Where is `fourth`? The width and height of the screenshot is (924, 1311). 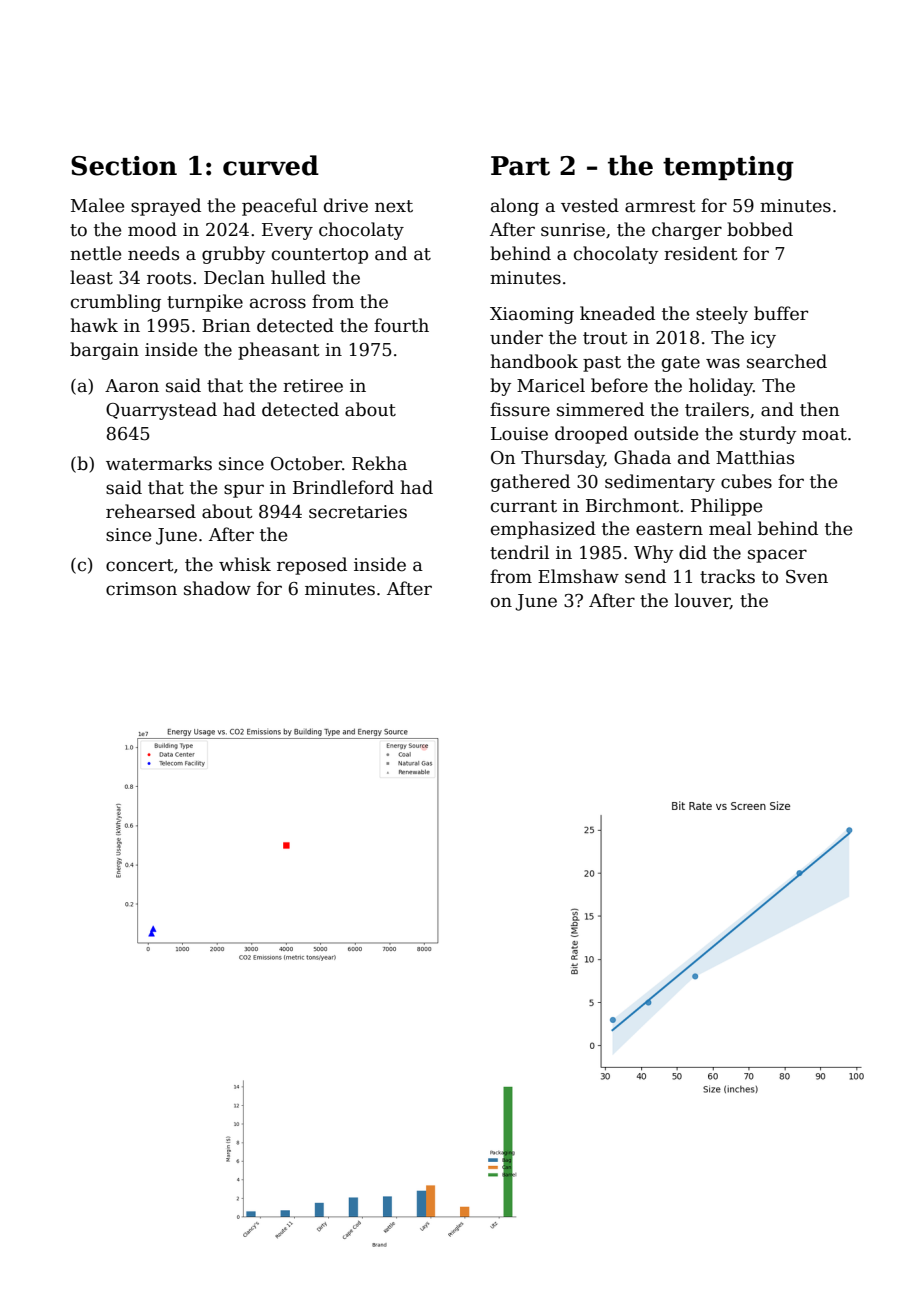
fourth is located at coordinates (401, 325).
